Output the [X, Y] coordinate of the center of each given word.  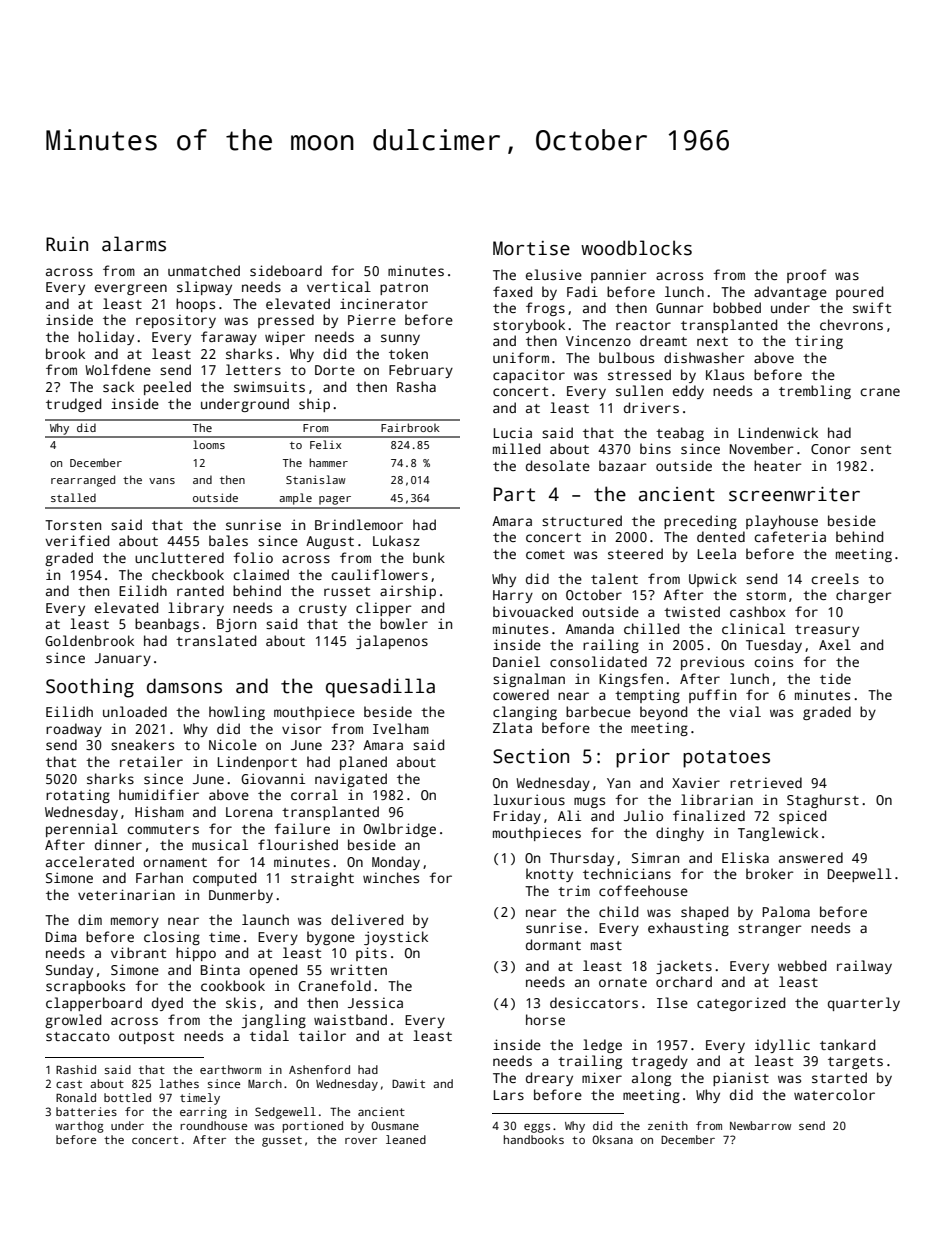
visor [302, 728]
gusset [282, 1141]
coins [773, 661]
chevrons [851, 324]
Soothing [90, 688]
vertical [339, 286]
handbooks [534, 1139]
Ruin [67, 244]
